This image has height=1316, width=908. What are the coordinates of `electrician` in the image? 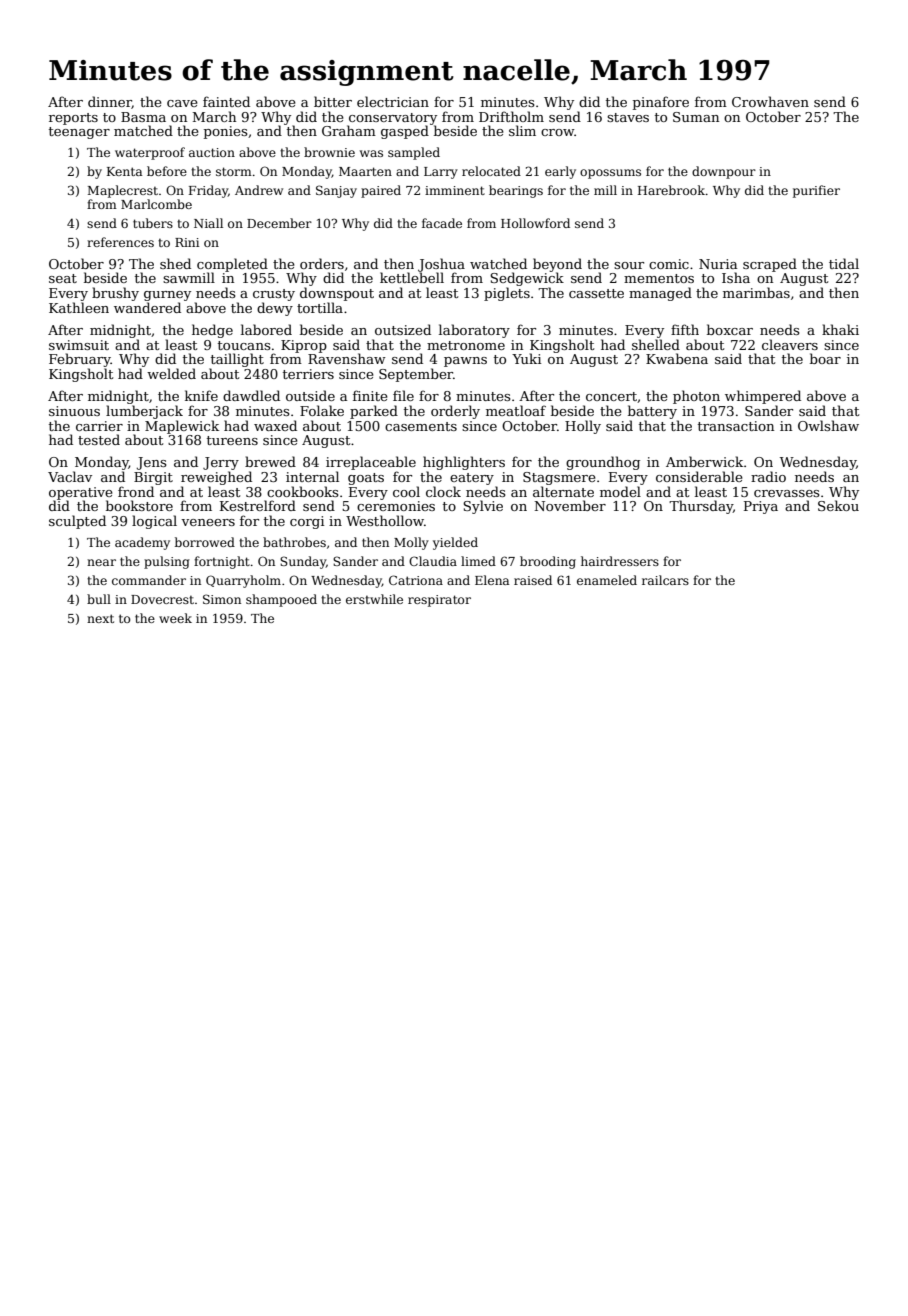 It's located at (393, 101).
